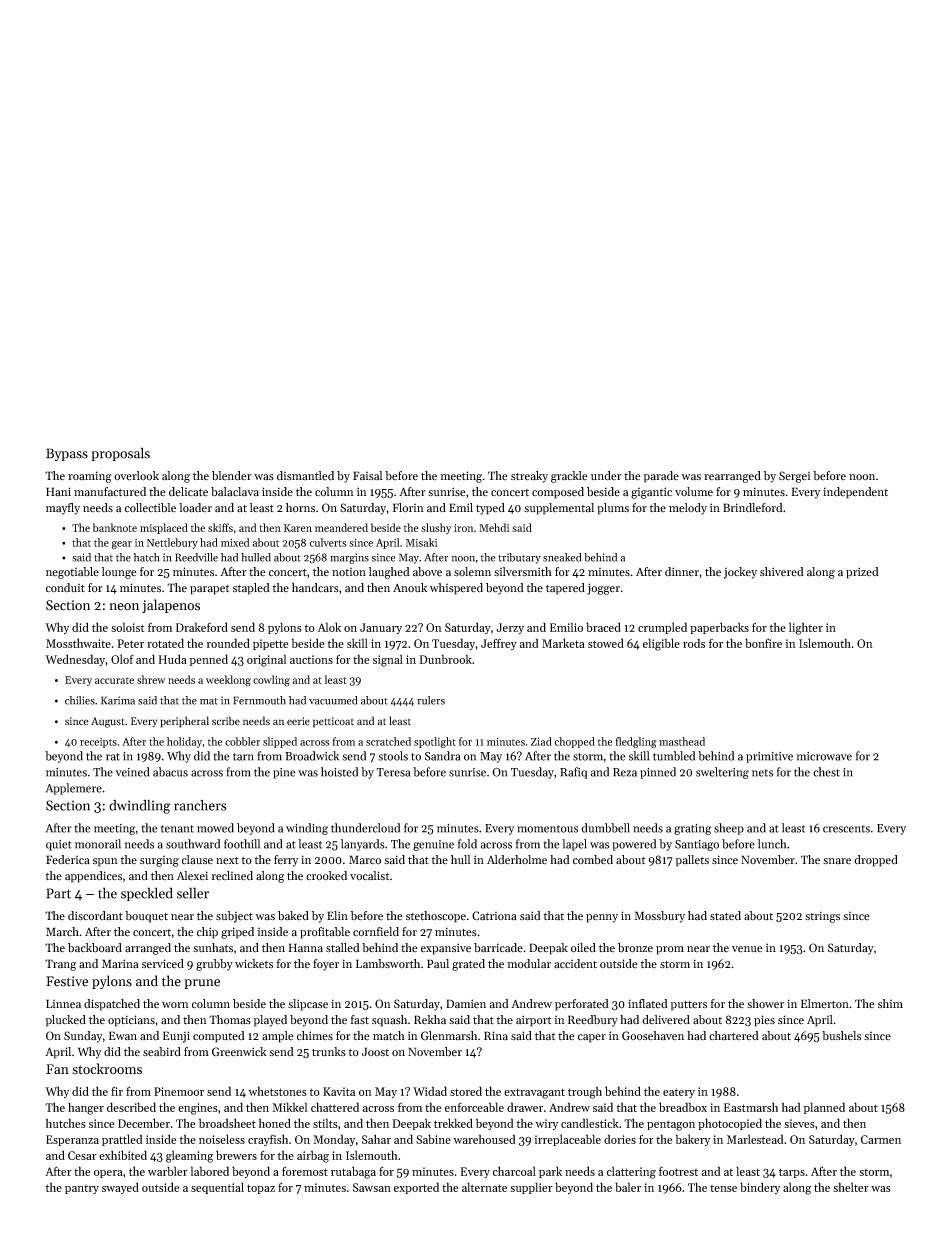 This screenshot has width=952, height=1233. Describe the element at coordinates (824, 756) in the screenshot. I see `microwave` at that location.
